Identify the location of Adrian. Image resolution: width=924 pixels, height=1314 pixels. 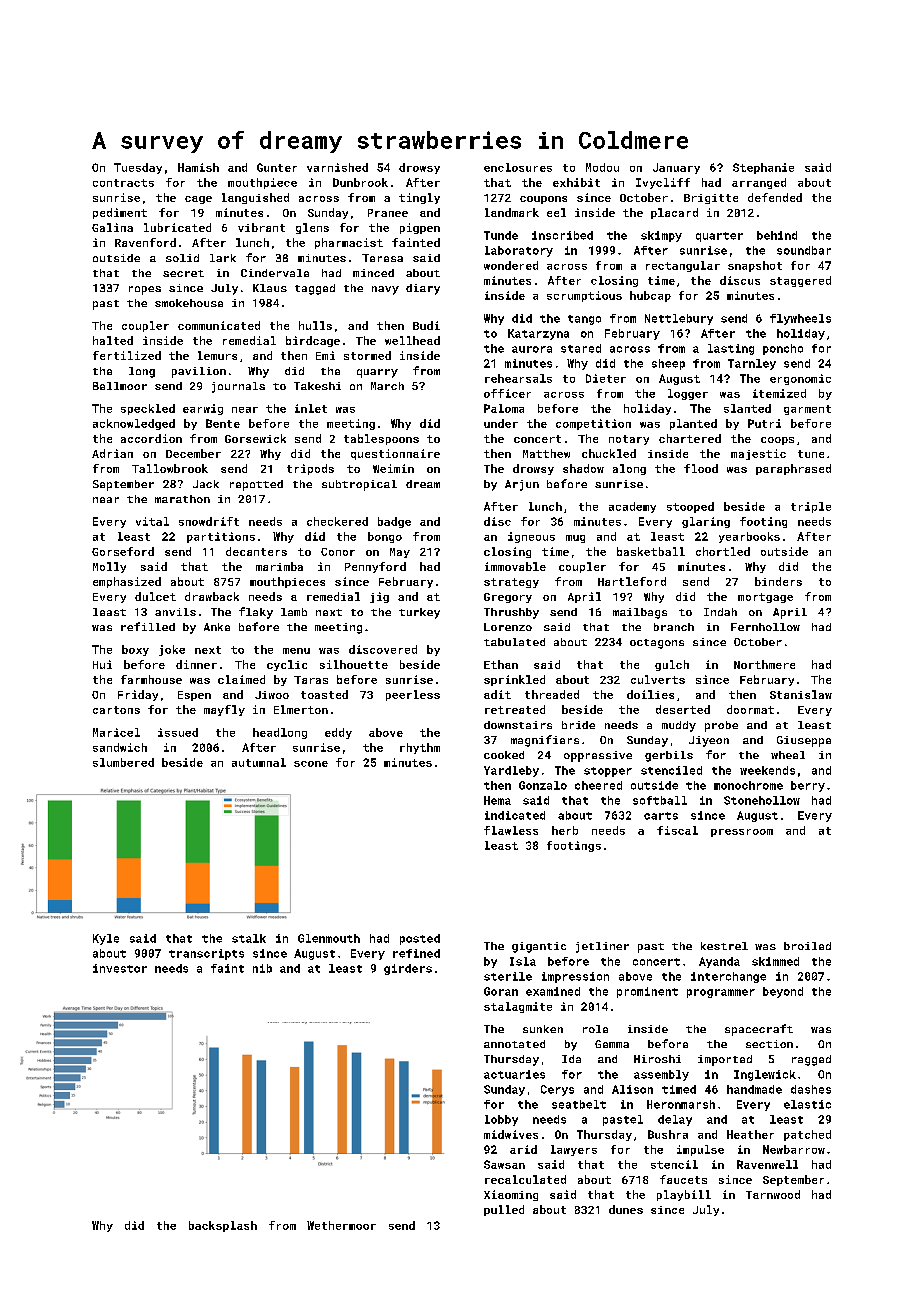
(112, 453).
